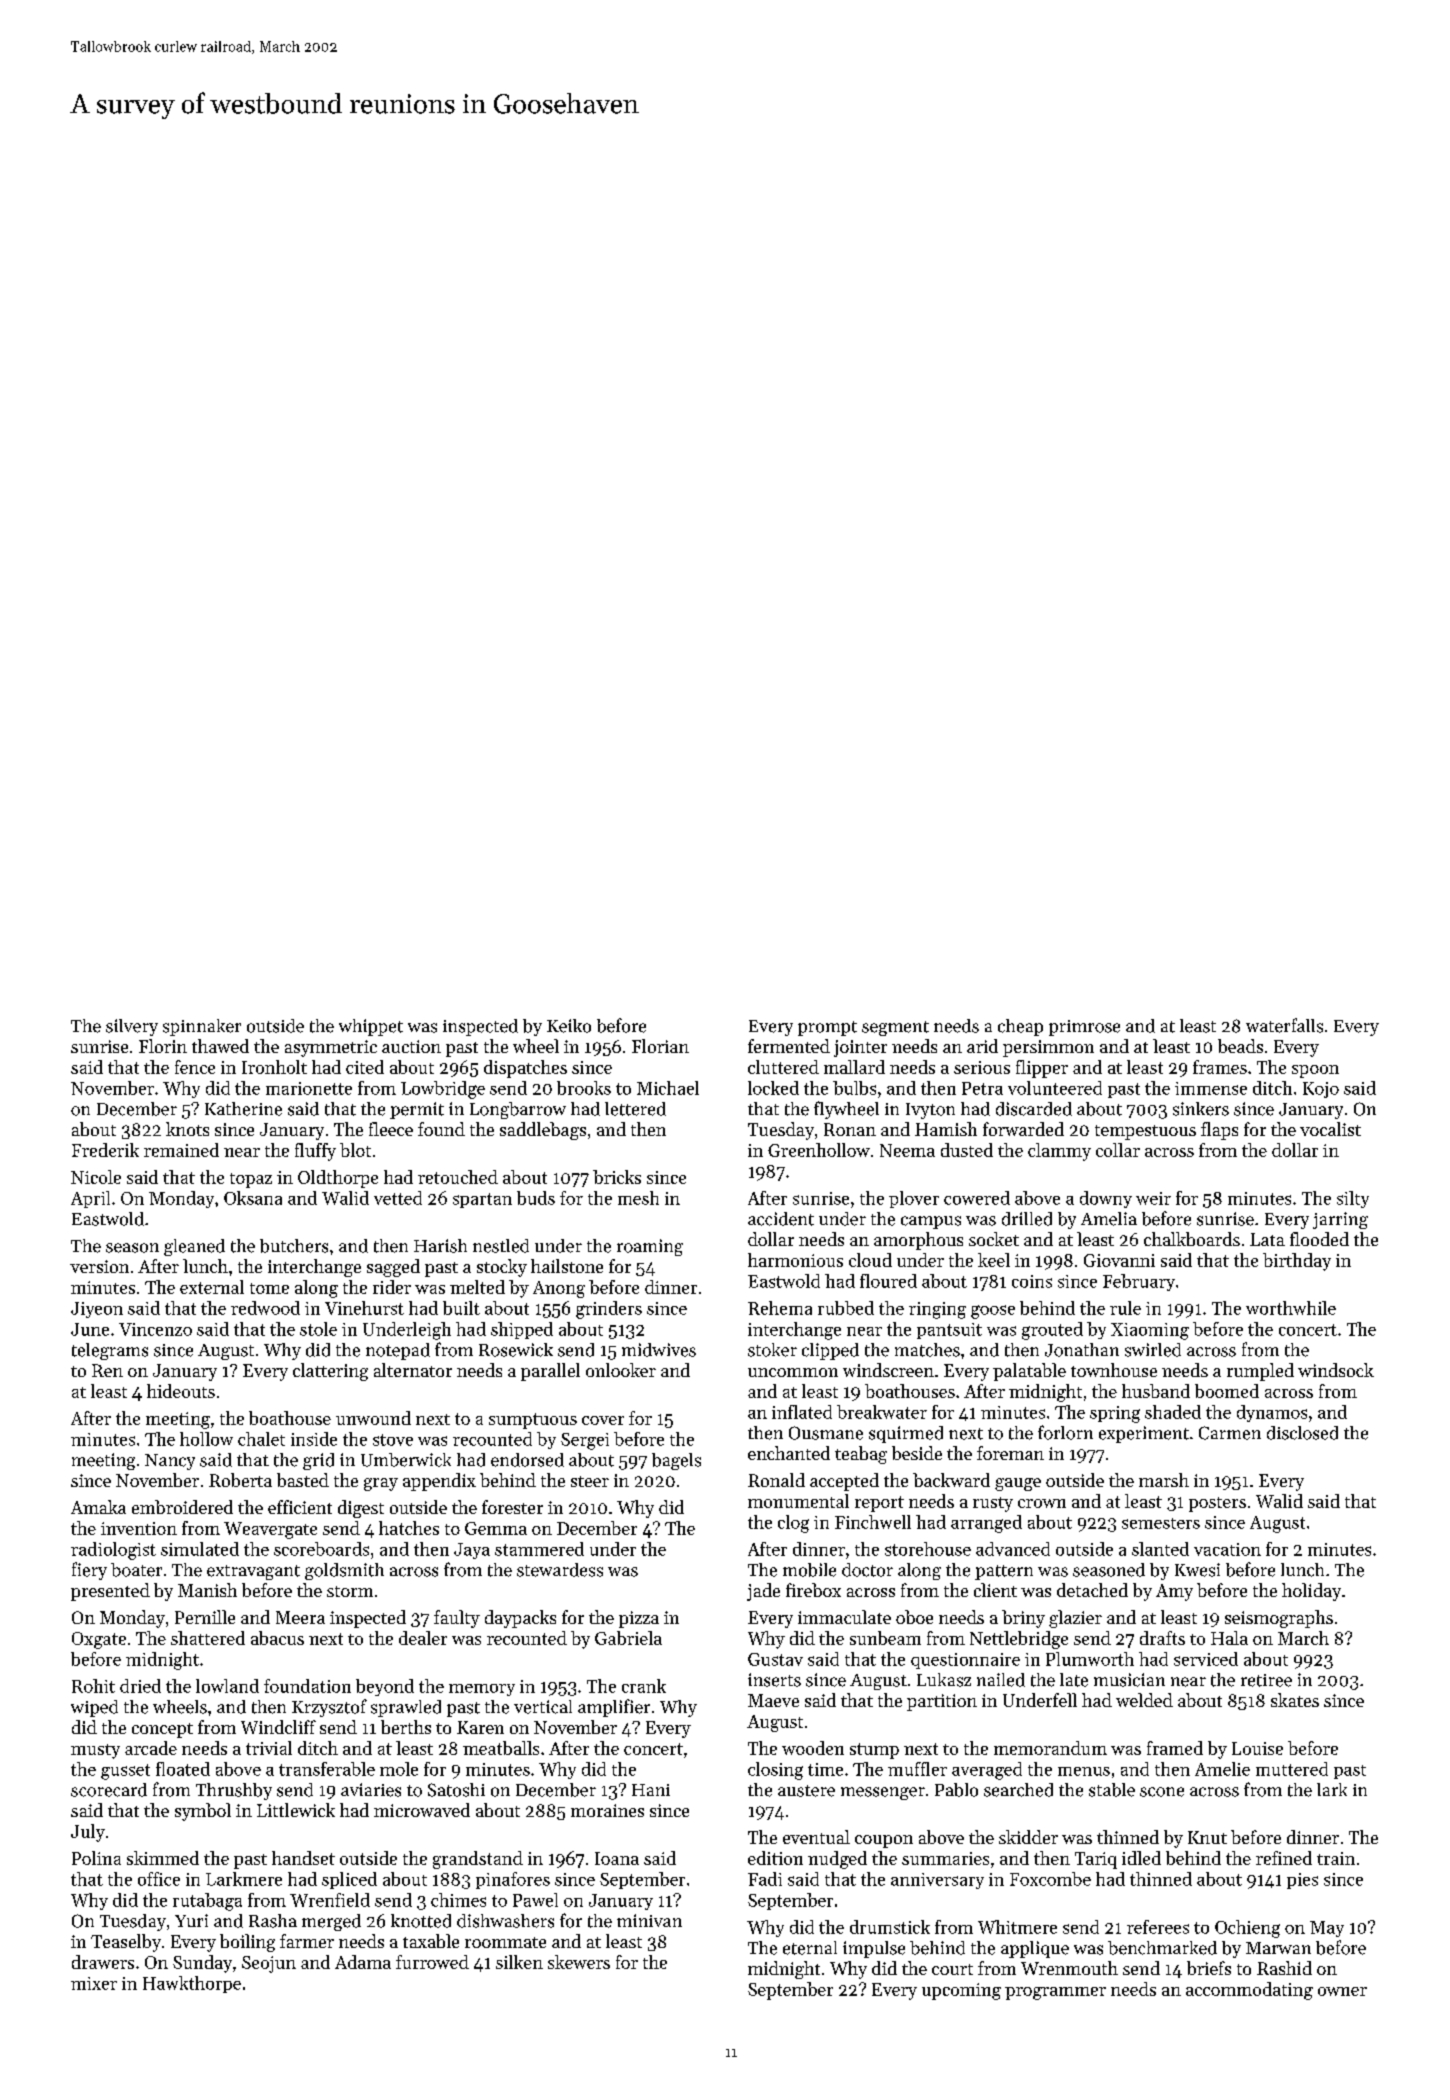 This screenshot has height=2100, width=1450. What do you see at coordinates (650, 1247) in the screenshot?
I see `roaming` at bounding box center [650, 1247].
